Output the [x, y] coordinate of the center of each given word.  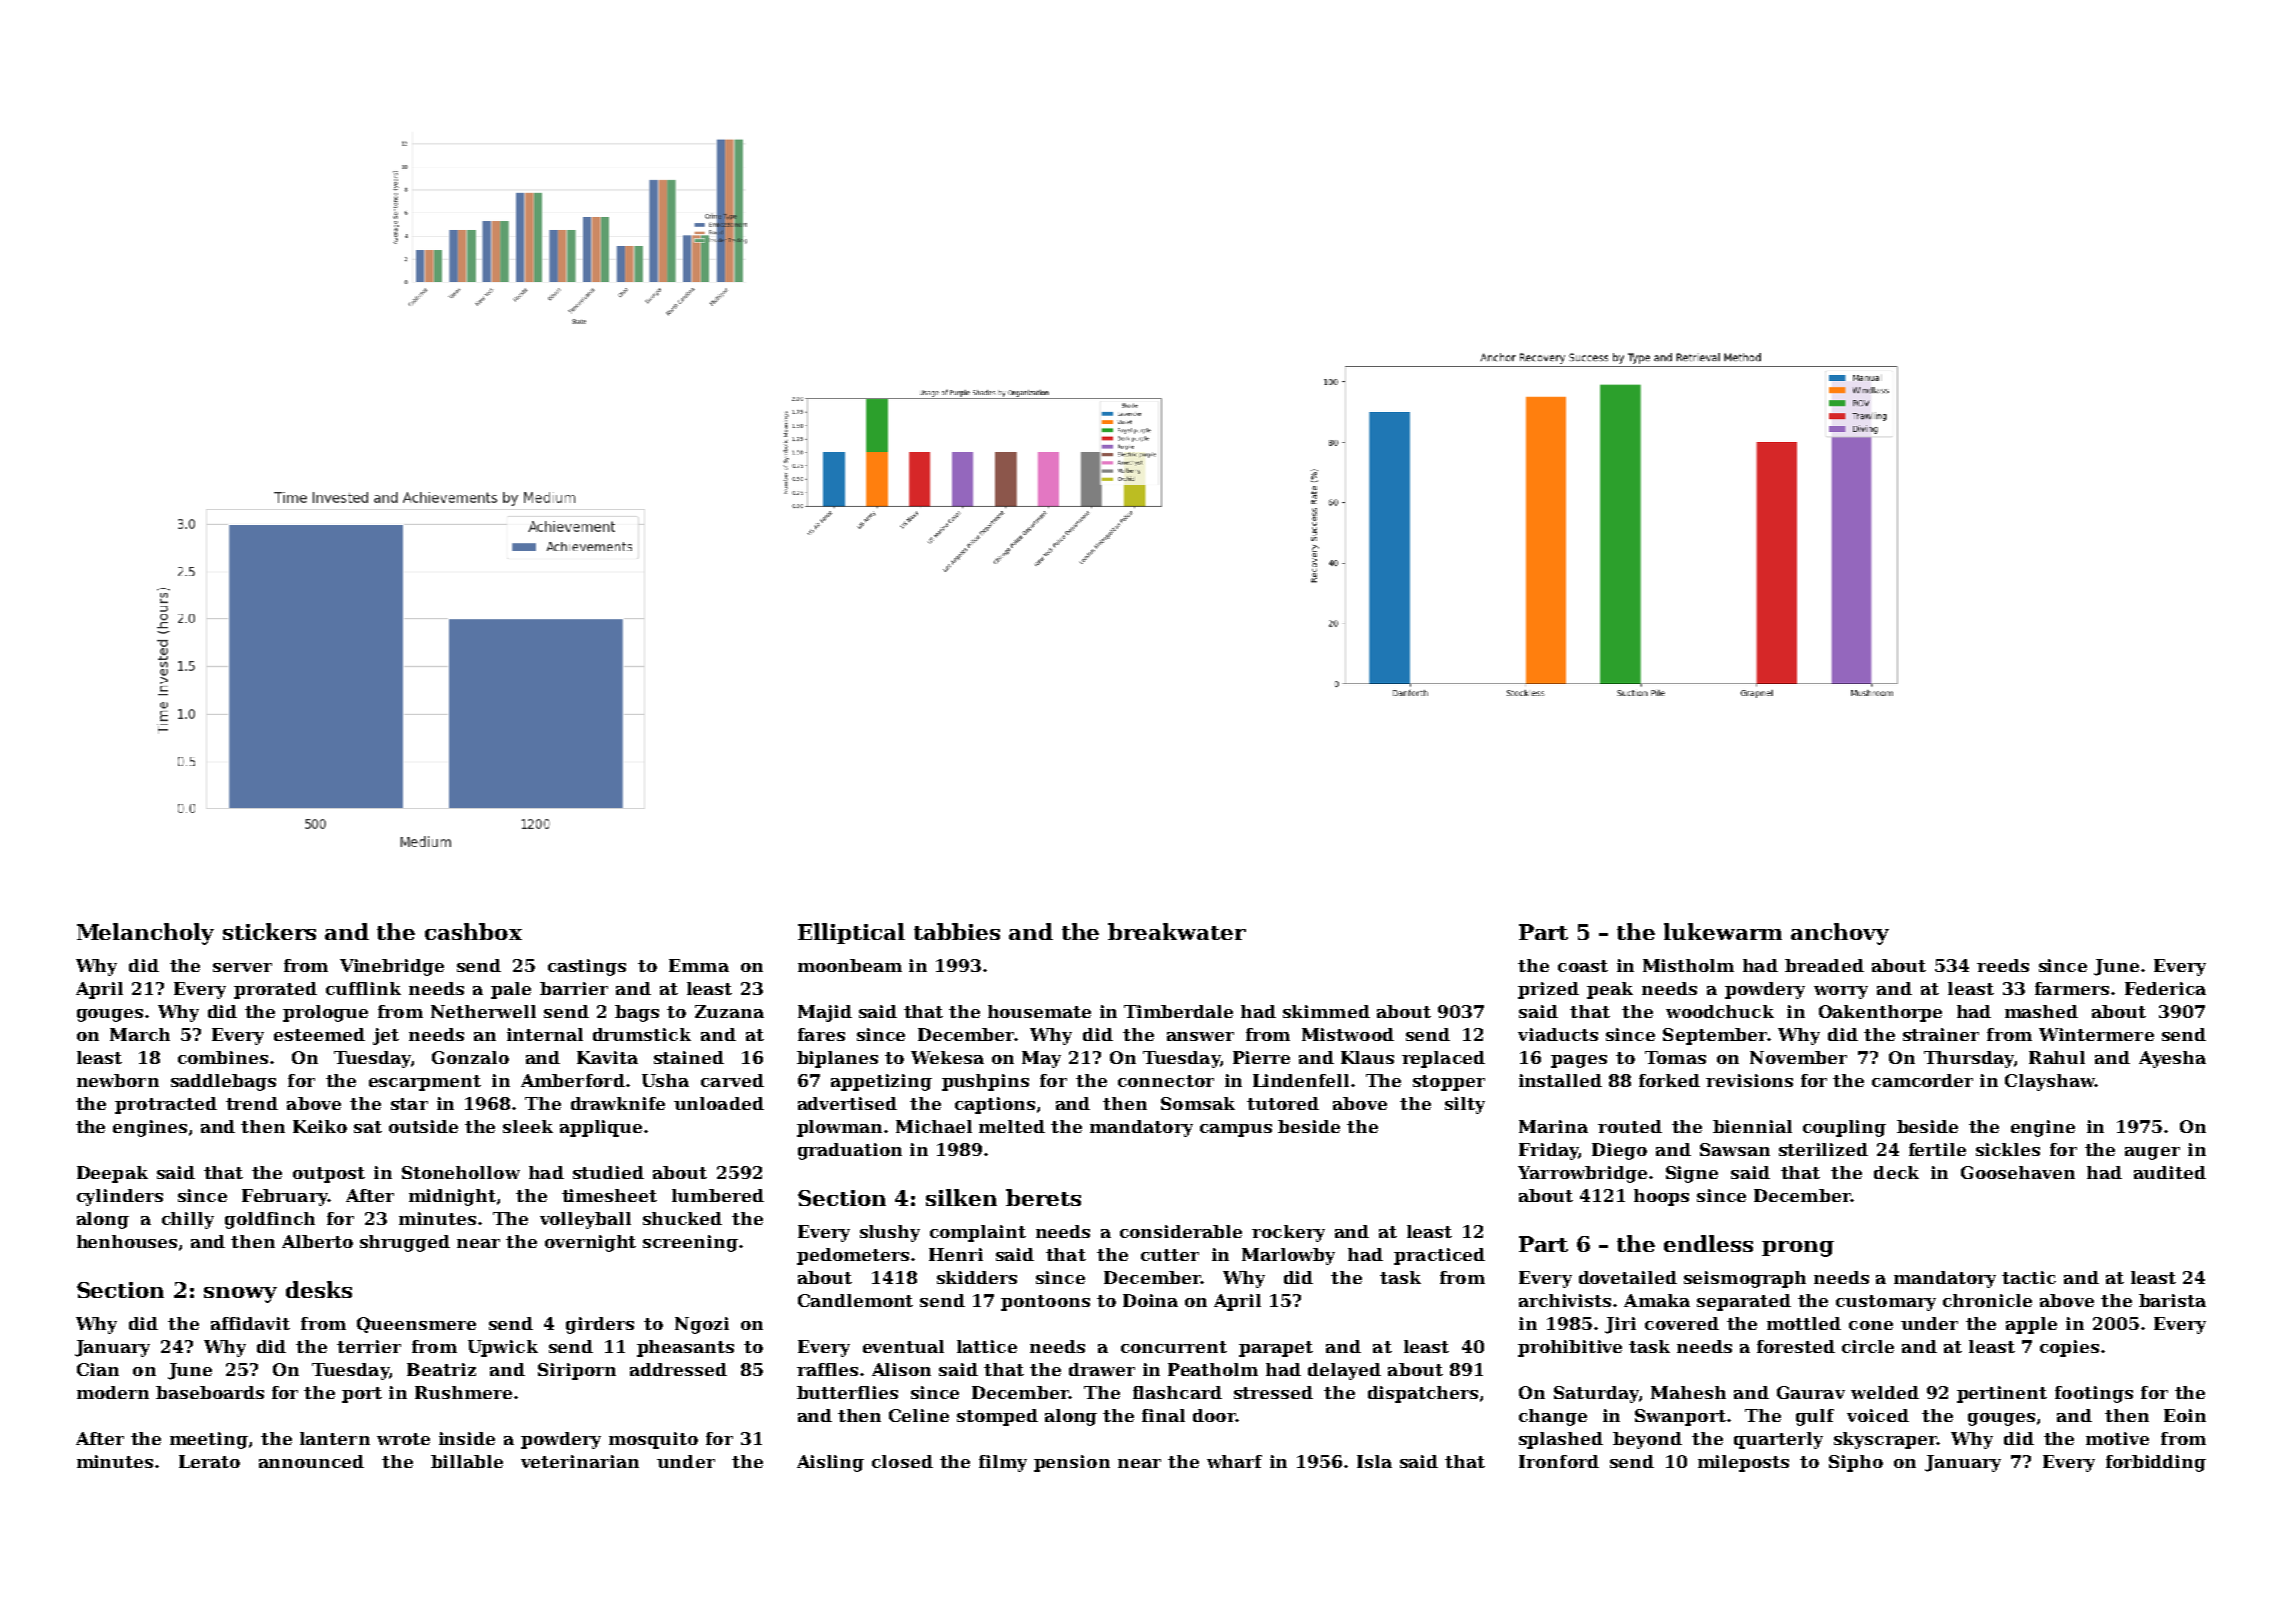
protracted [166, 1105]
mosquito [653, 1440]
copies [2069, 1348]
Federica [2165, 988]
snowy [240, 1295]
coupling [1844, 1128]
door [1214, 1415]
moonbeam [850, 965]
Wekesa [947, 1057]
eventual [903, 1346]
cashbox [473, 931]
